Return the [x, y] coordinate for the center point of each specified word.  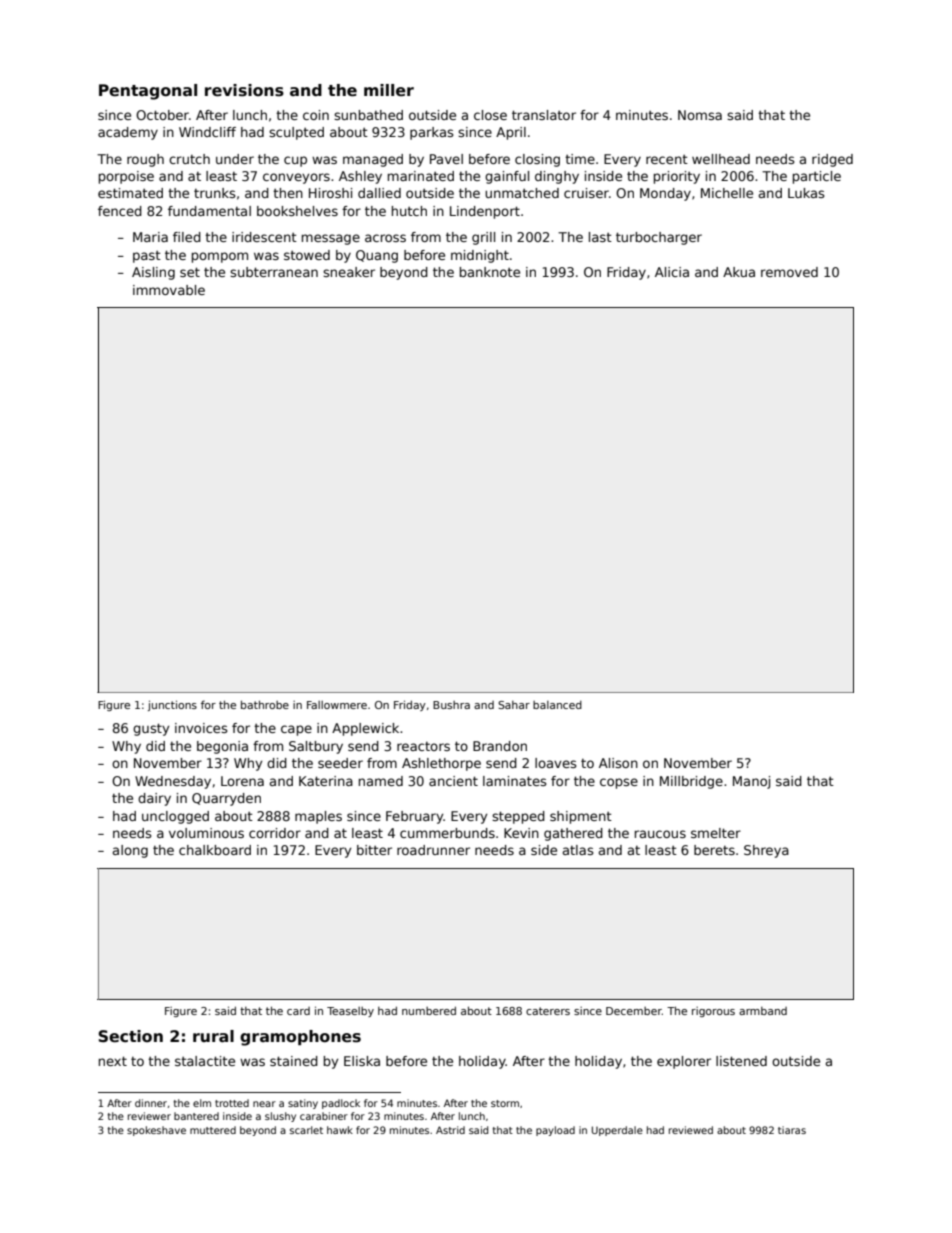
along [130, 851]
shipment [581, 817]
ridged [832, 160]
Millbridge [691, 782]
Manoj [751, 782]
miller [389, 90]
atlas [578, 850]
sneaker [349, 272]
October [162, 115]
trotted [232, 1103]
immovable [169, 290]
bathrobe [265, 704]
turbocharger [659, 238]
